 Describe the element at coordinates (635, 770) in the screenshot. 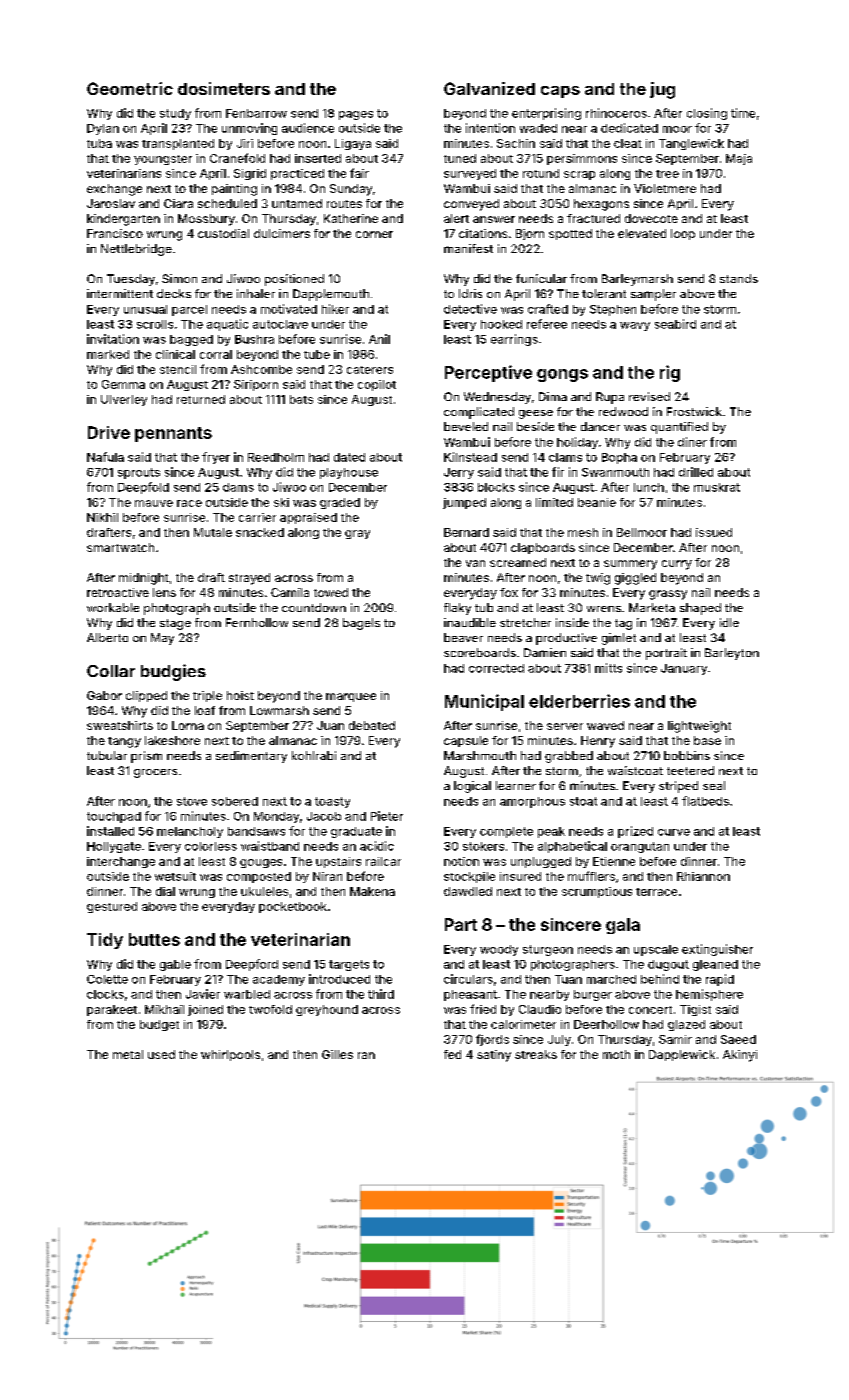

I see `waistcoat` at that location.
